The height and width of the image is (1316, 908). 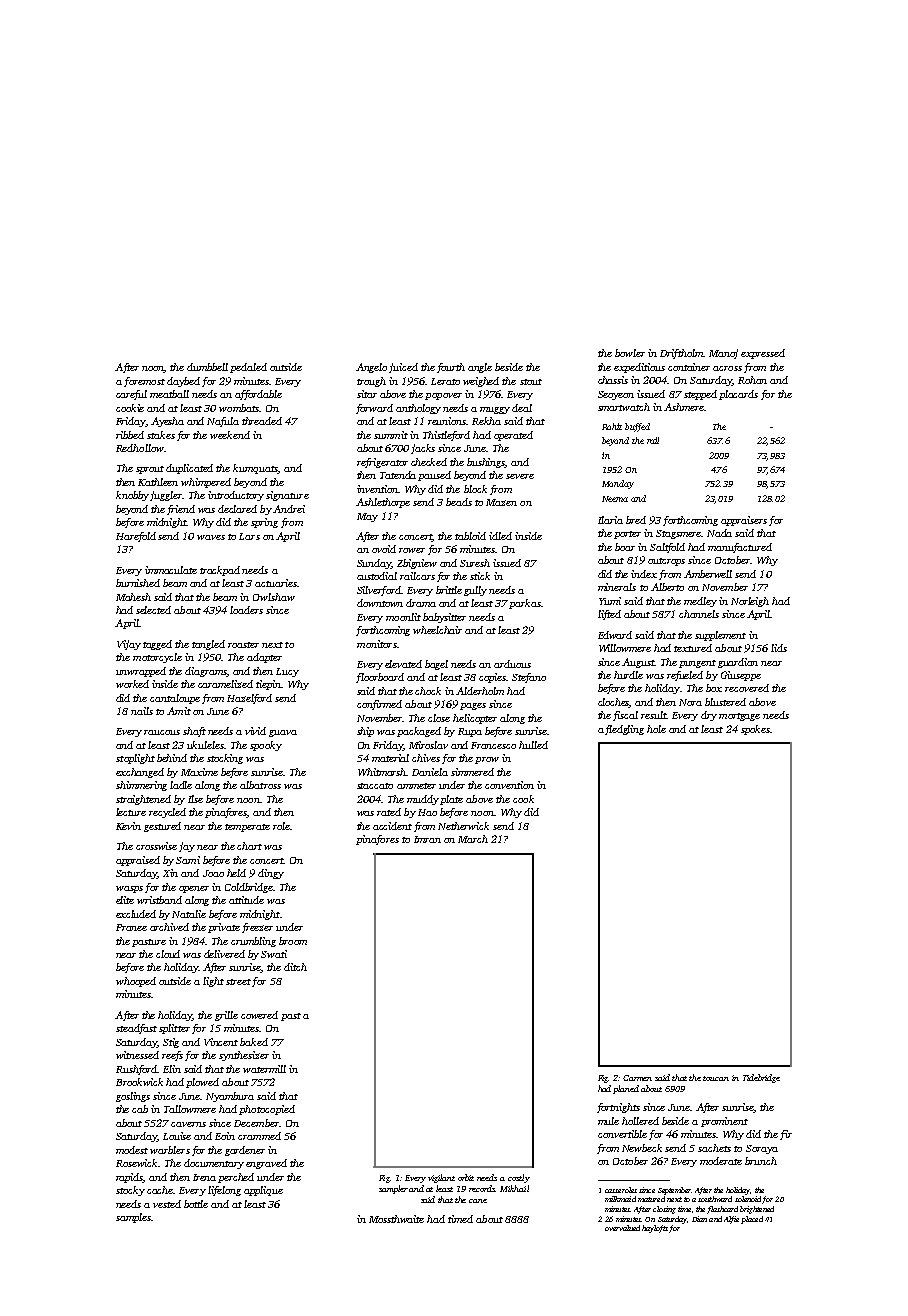 What do you see at coordinates (171, 1043) in the image?
I see `Stig` at bounding box center [171, 1043].
